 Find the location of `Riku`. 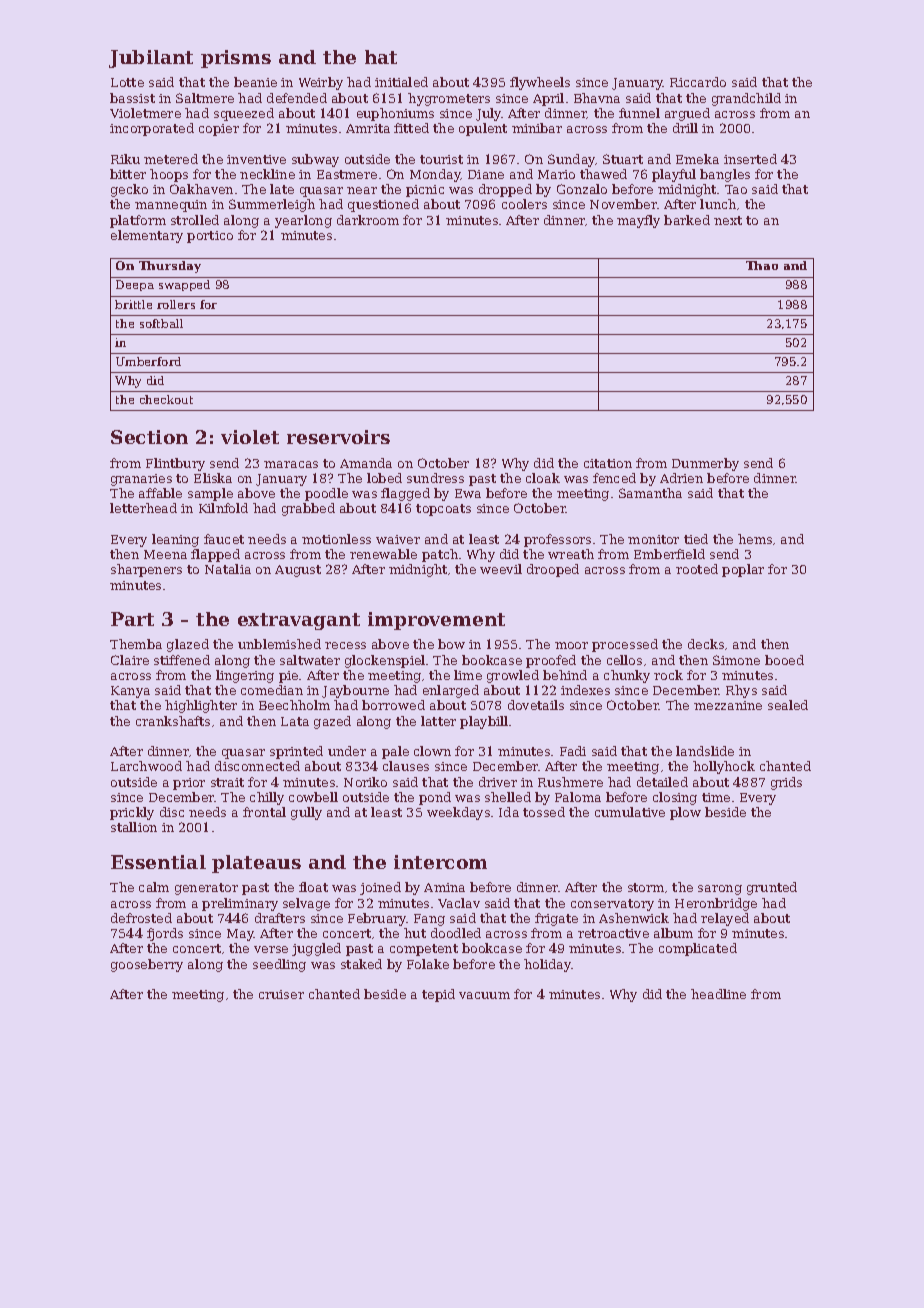

Riku is located at coordinates (125, 159).
